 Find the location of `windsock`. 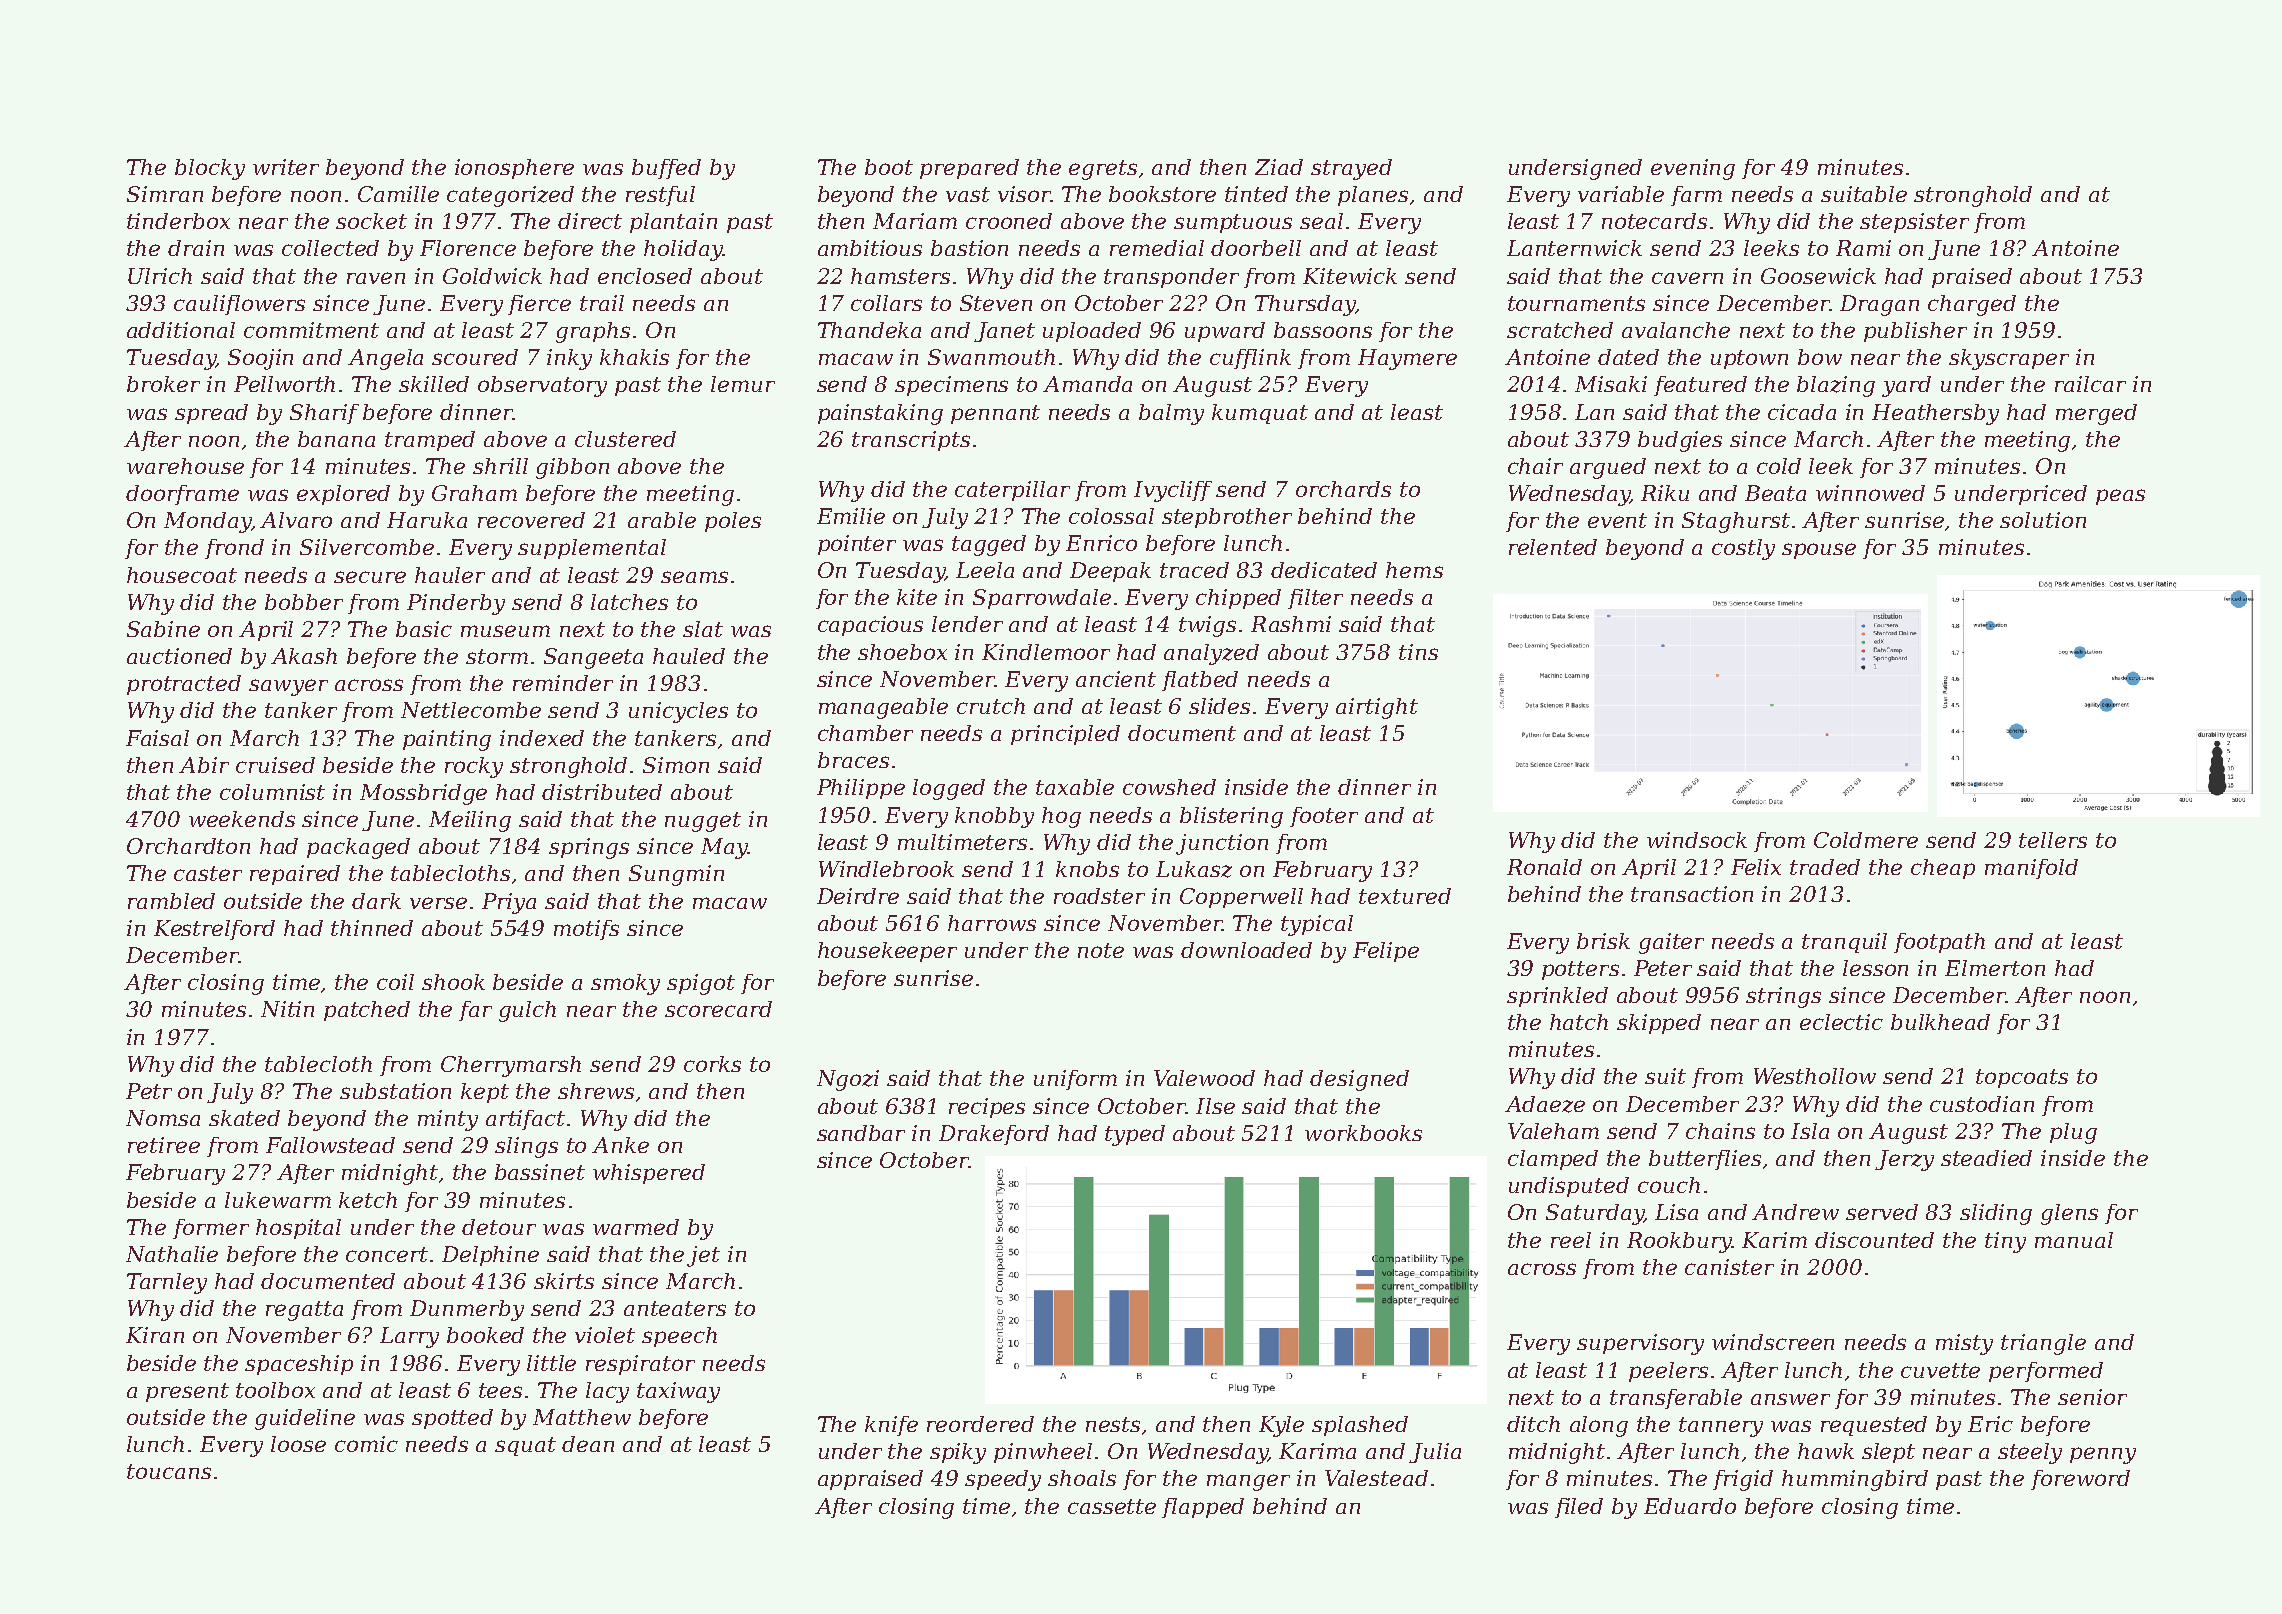

windsock is located at coordinates (1697, 840).
